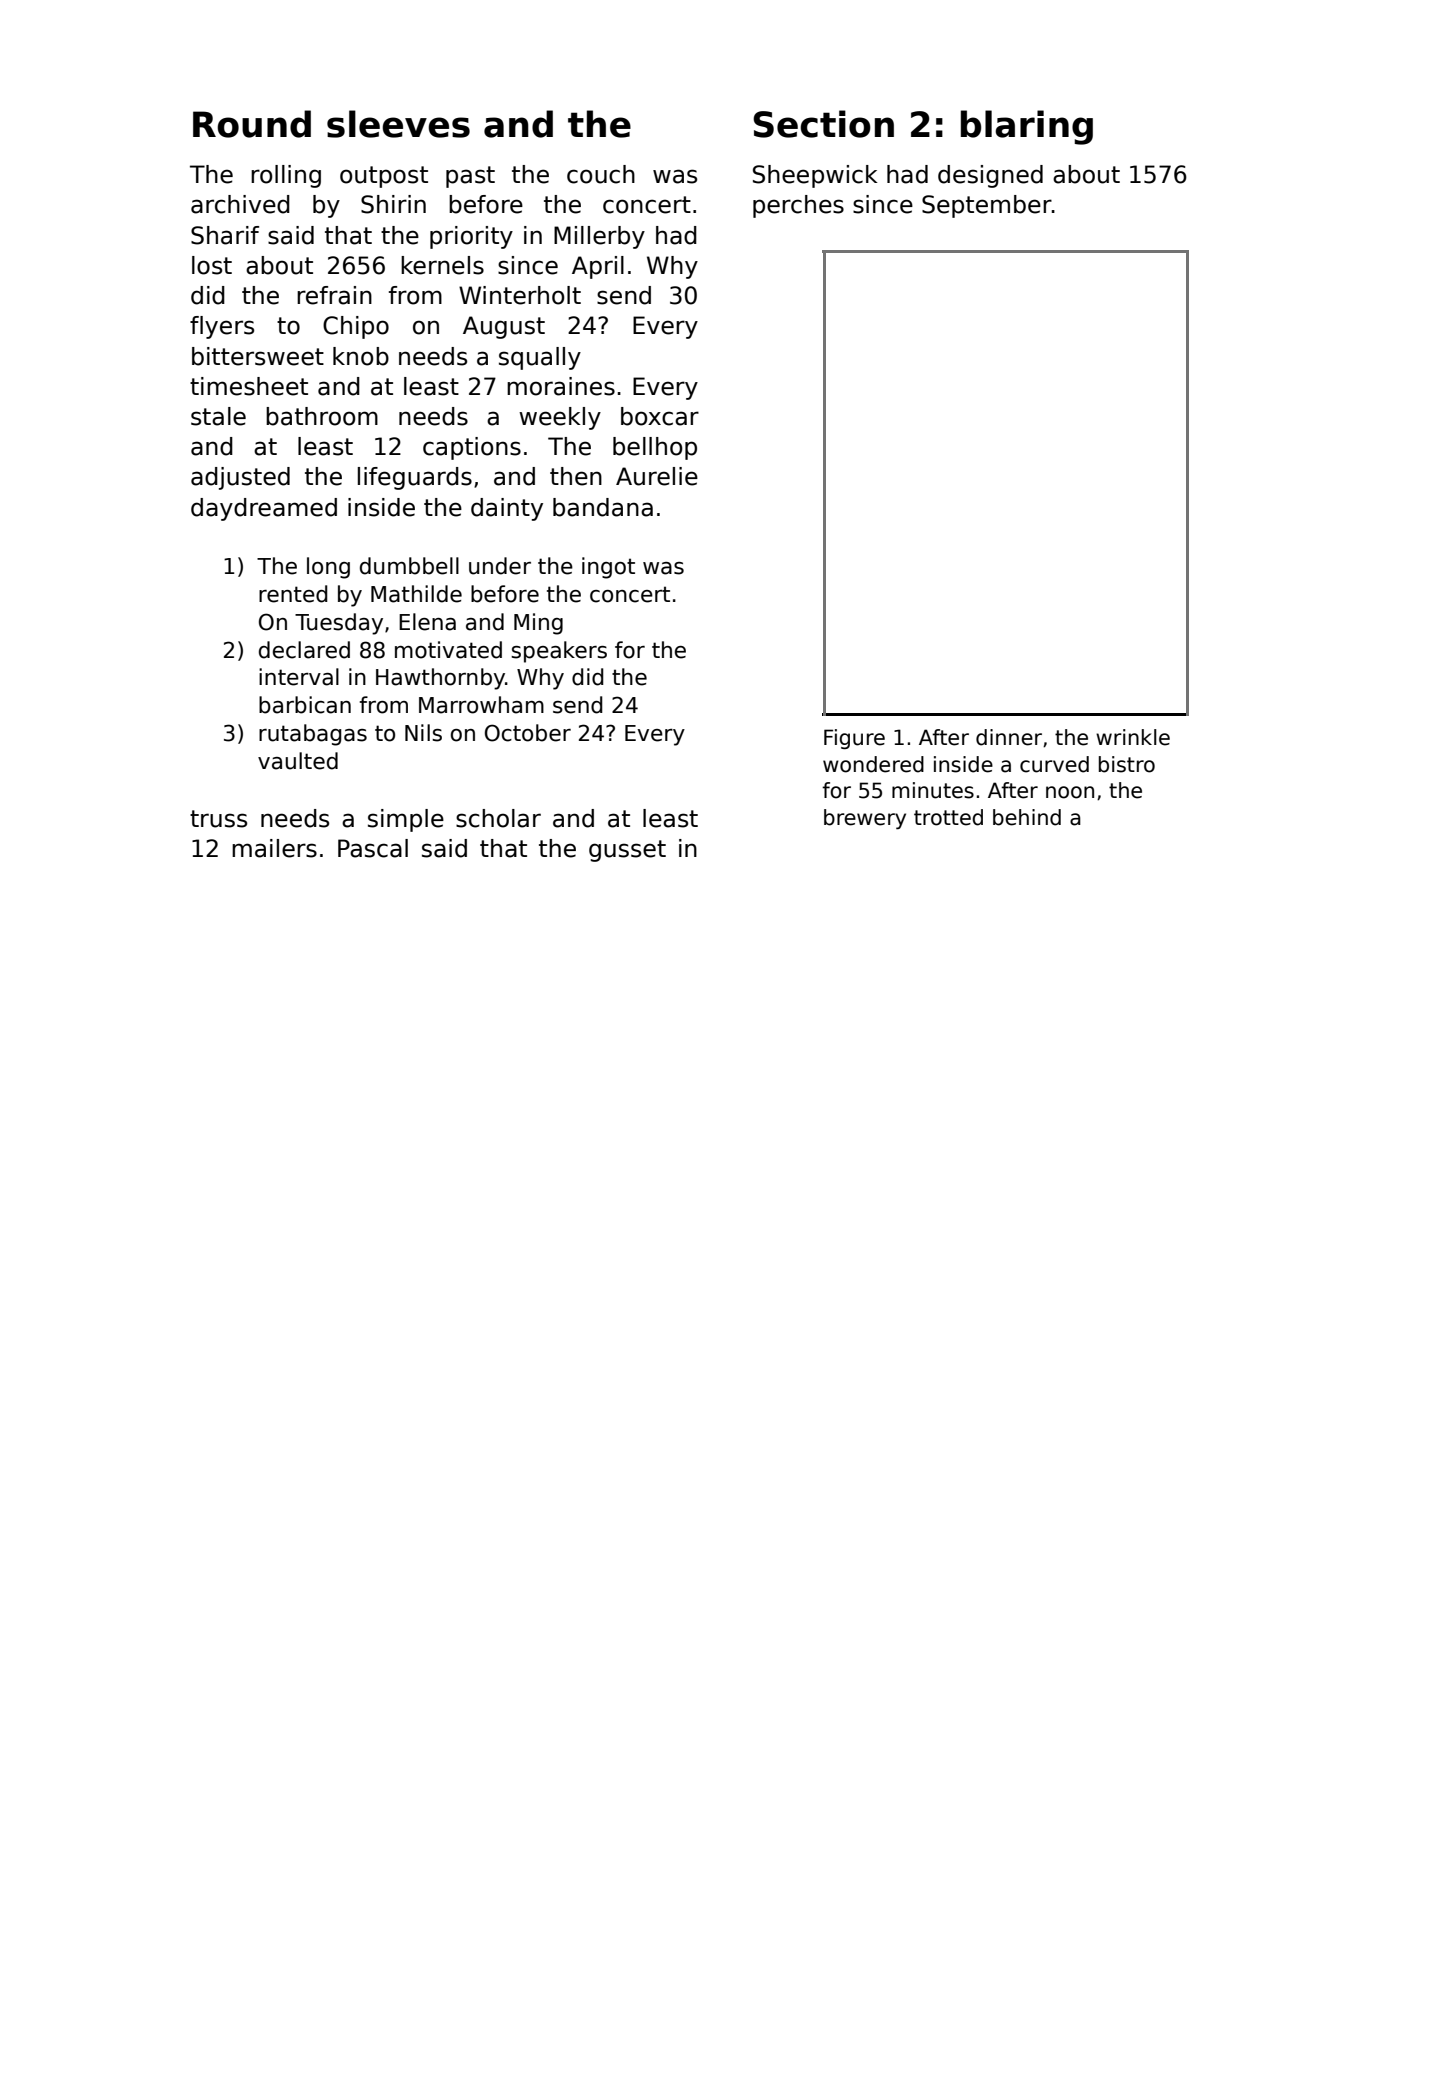 This screenshot has width=1450, height=2100. Describe the element at coordinates (1133, 737) in the screenshot. I see `wrinkle` at that location.
